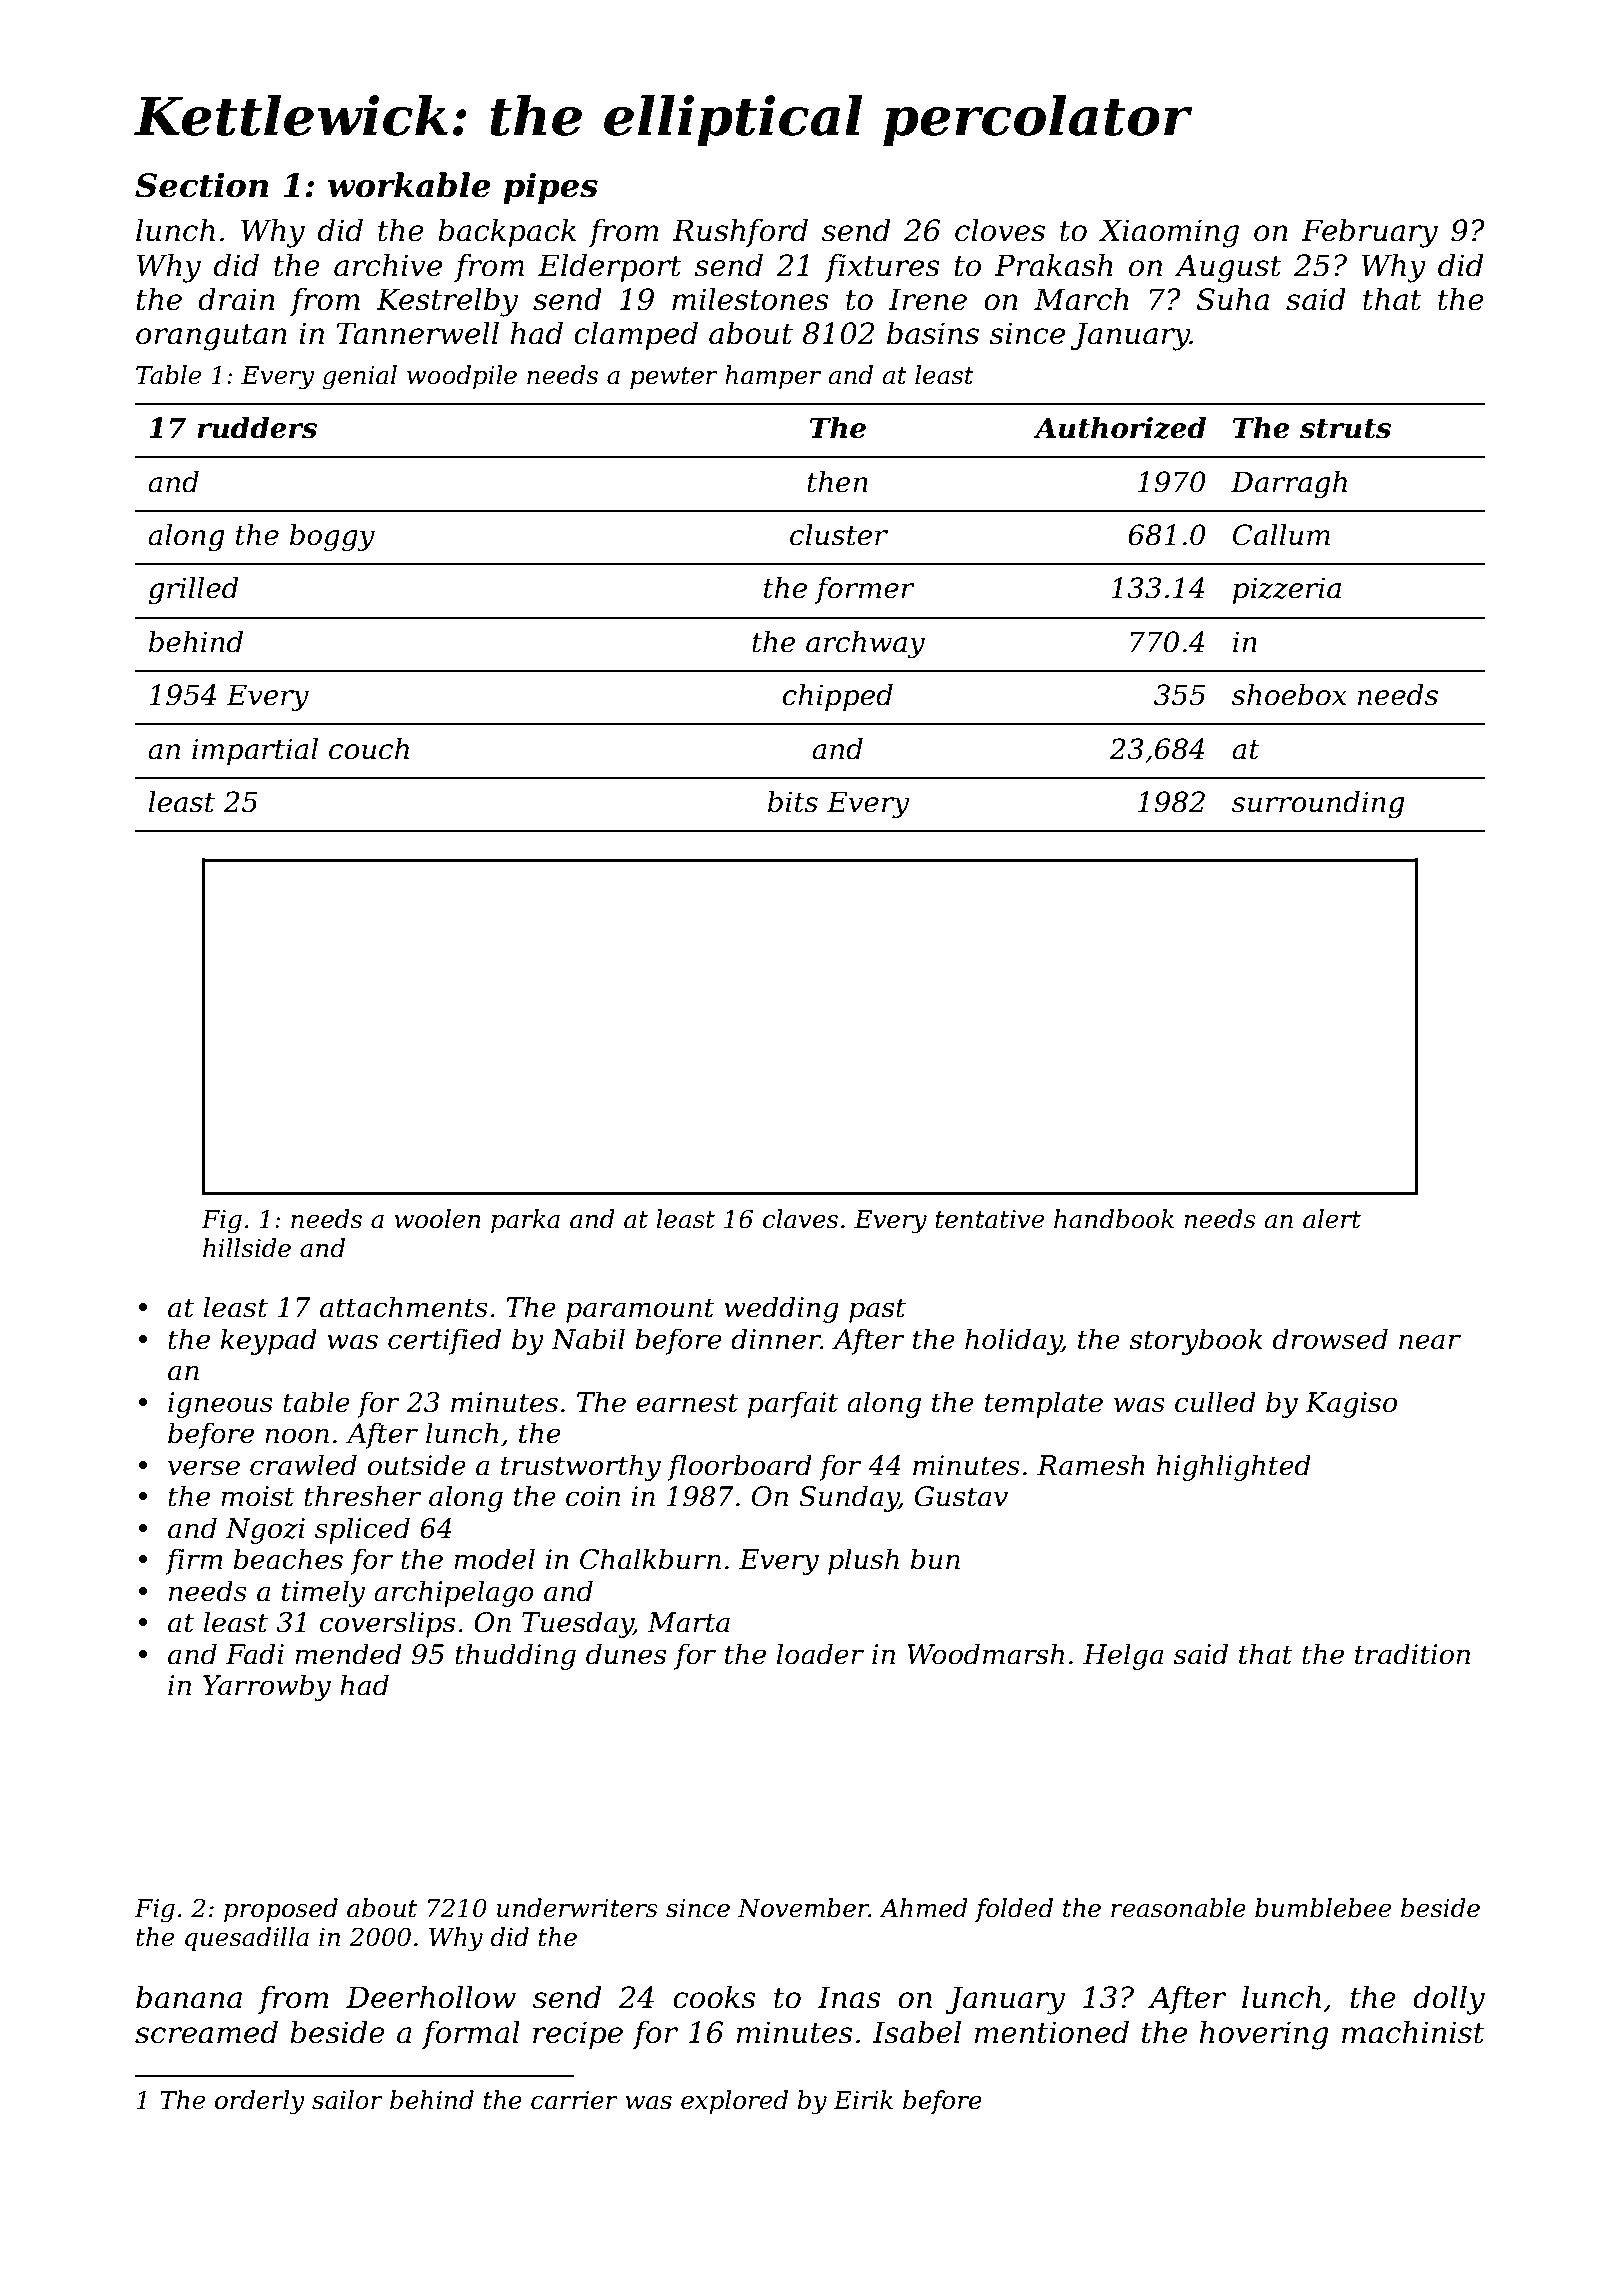  What do you see at coordinates (348, 1654) in the screenshot?
I see `mended` at bounding box center [348, 1654].
